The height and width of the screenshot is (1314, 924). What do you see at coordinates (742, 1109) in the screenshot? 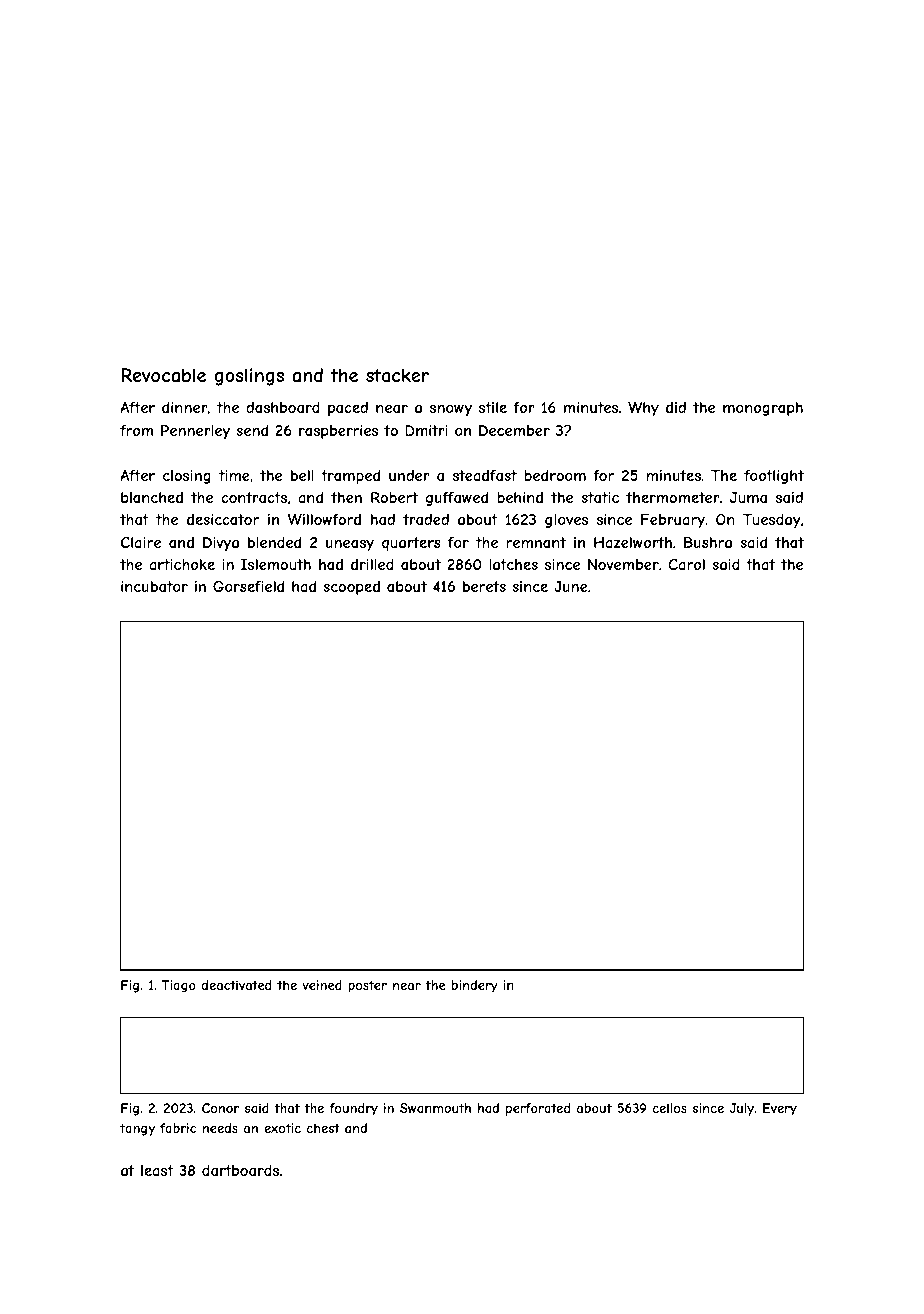
I see `July` at bounding box center [742, 1109].
